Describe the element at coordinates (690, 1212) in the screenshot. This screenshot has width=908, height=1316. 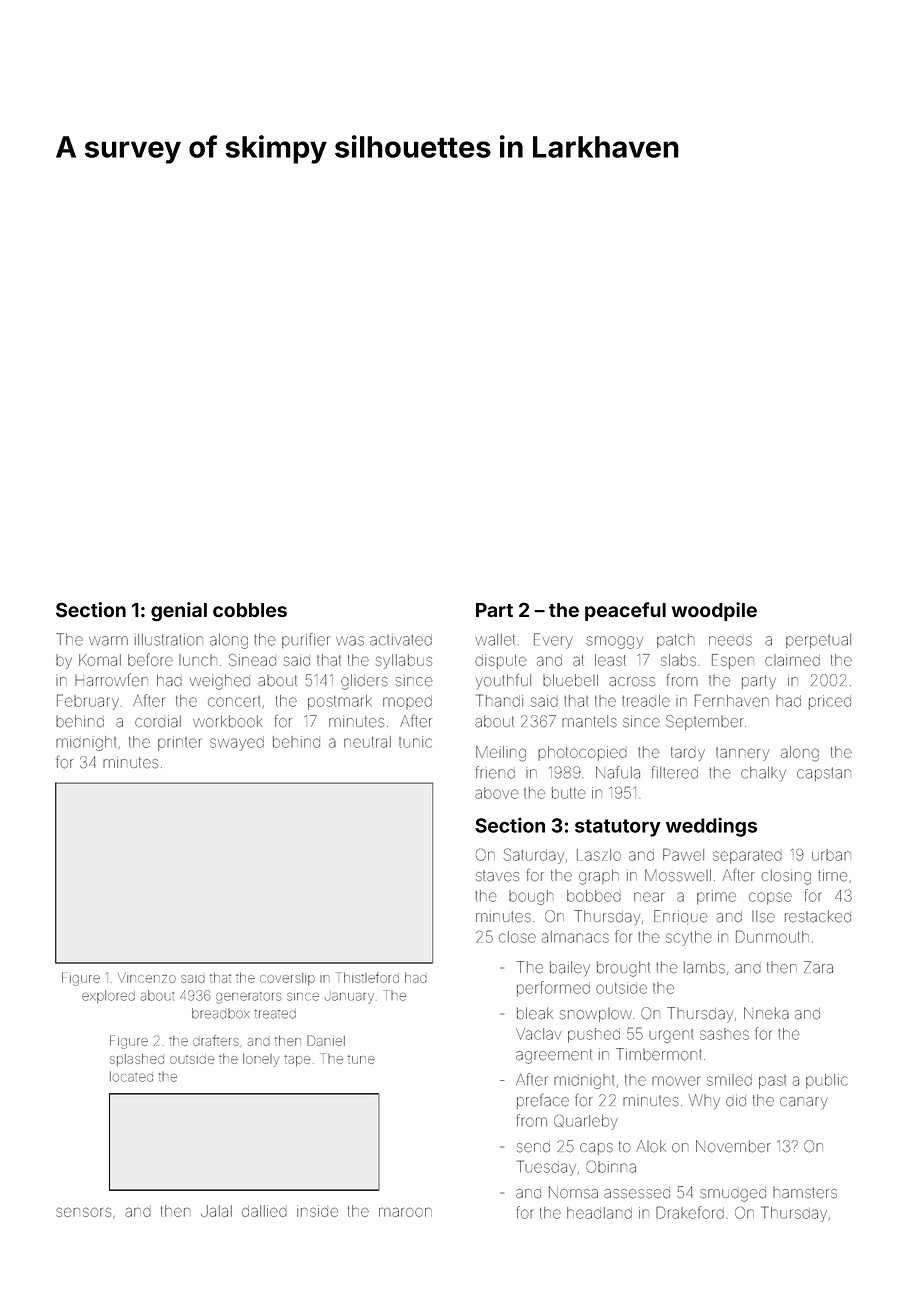
I see `Drakeford` at that location.
